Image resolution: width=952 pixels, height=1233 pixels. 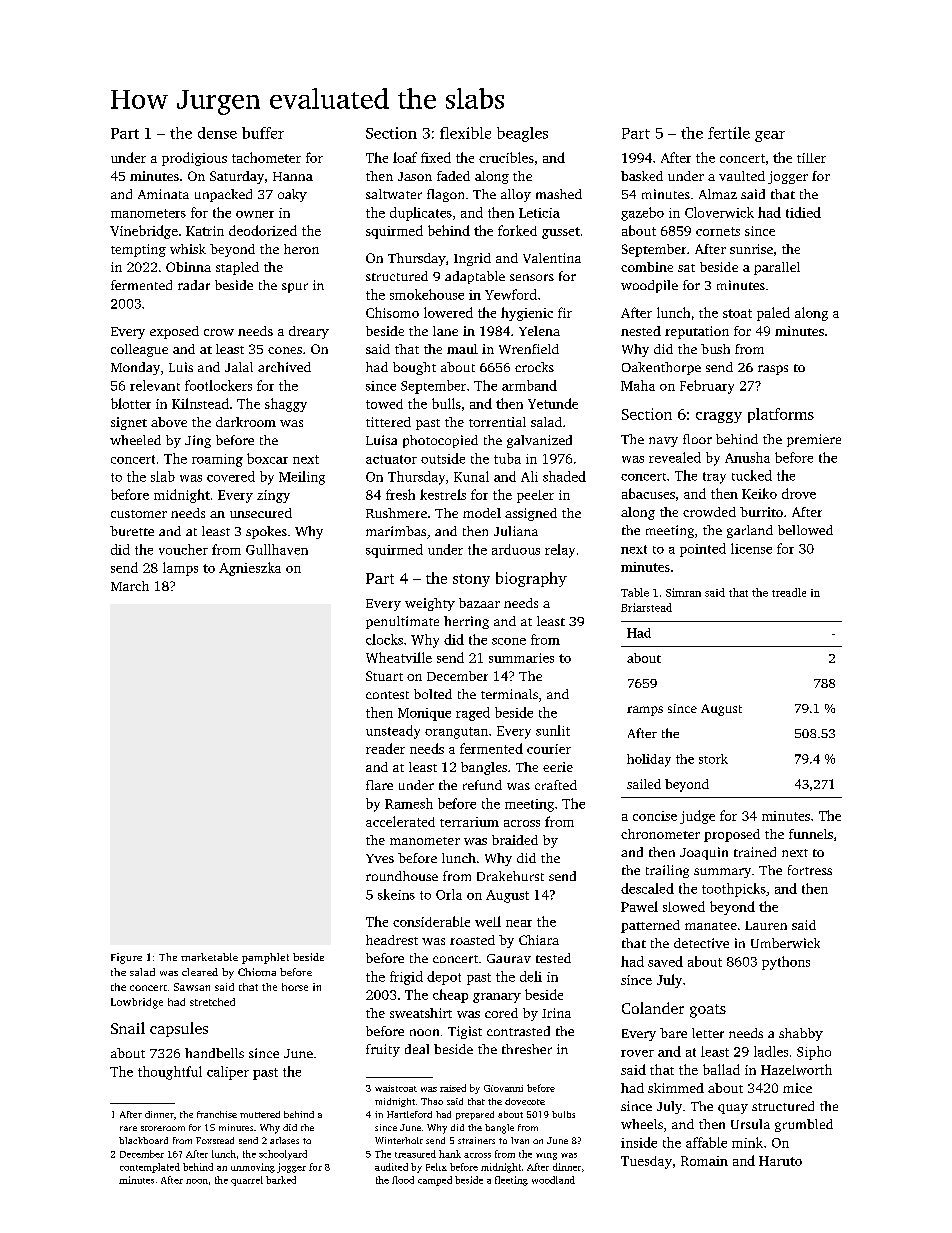 I want to click on dense, so click(x=217, y=133).
